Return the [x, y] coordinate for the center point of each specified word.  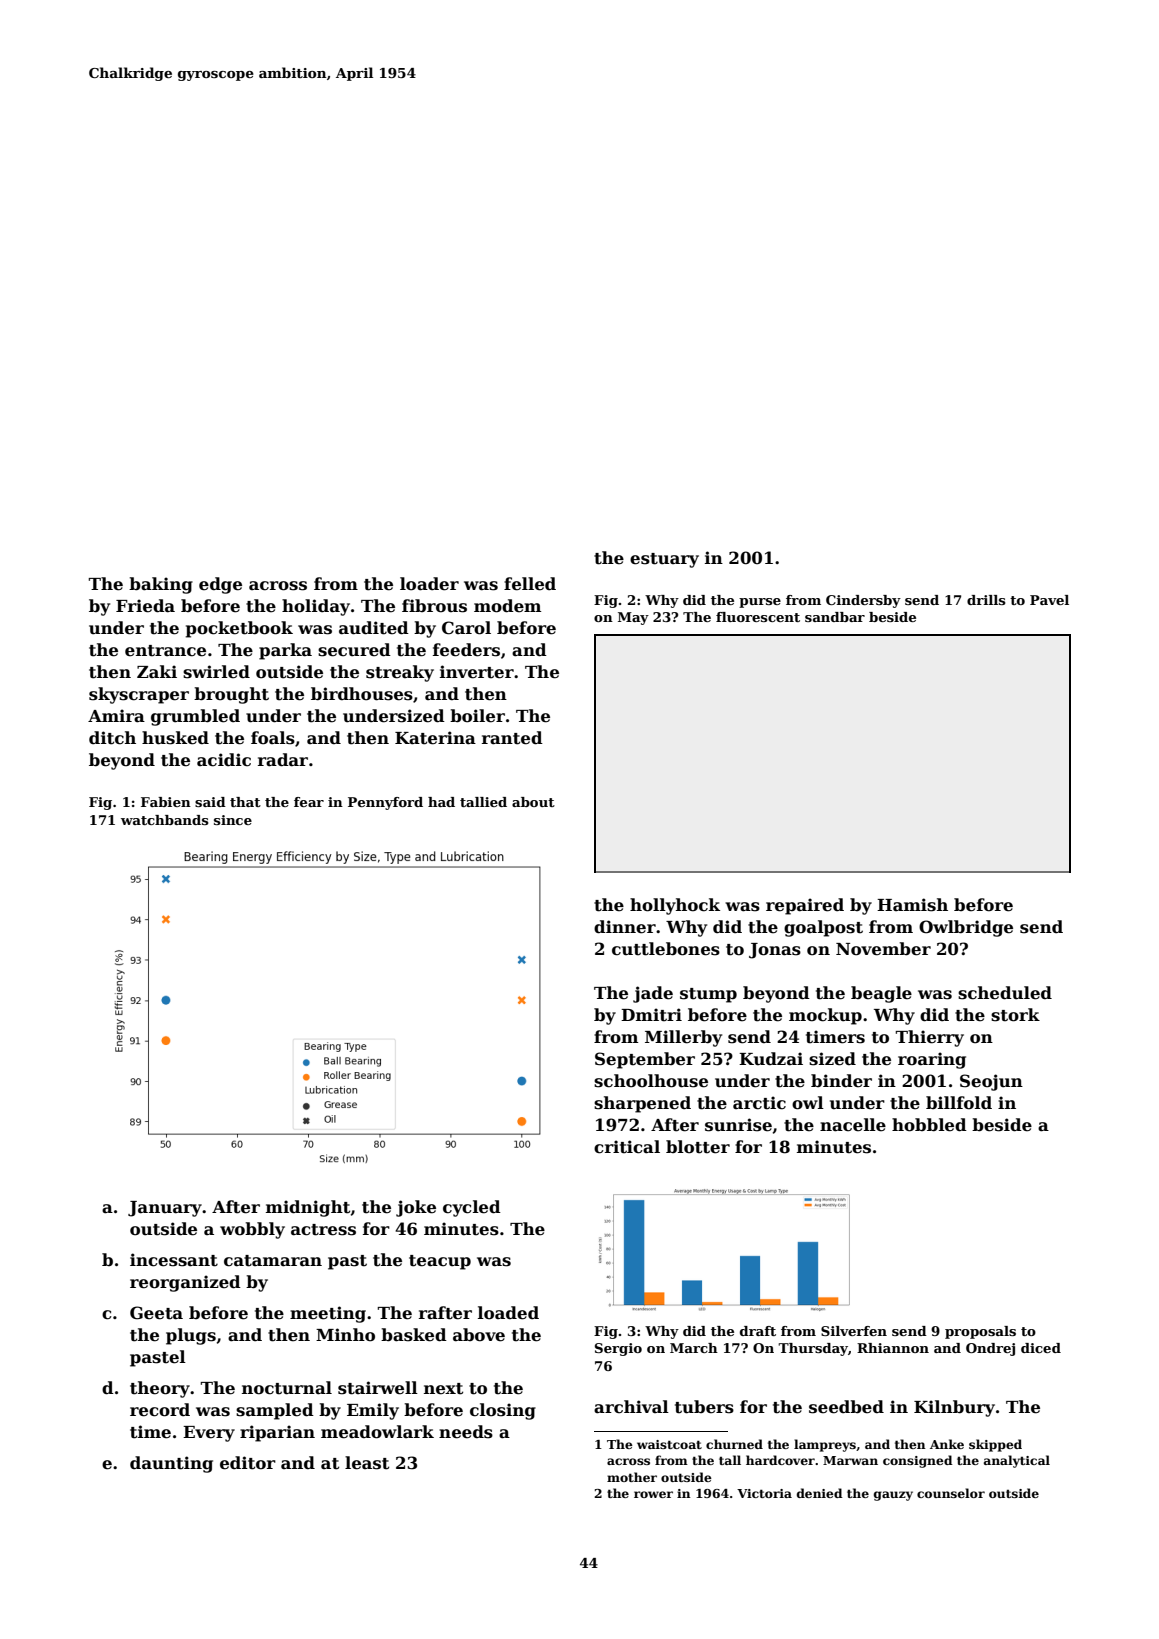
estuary [664, 560]
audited [374, 628]
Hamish [912, 905]
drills [986, 600]
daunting [171, 1464]
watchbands [165, 820]
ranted [512, 738]
